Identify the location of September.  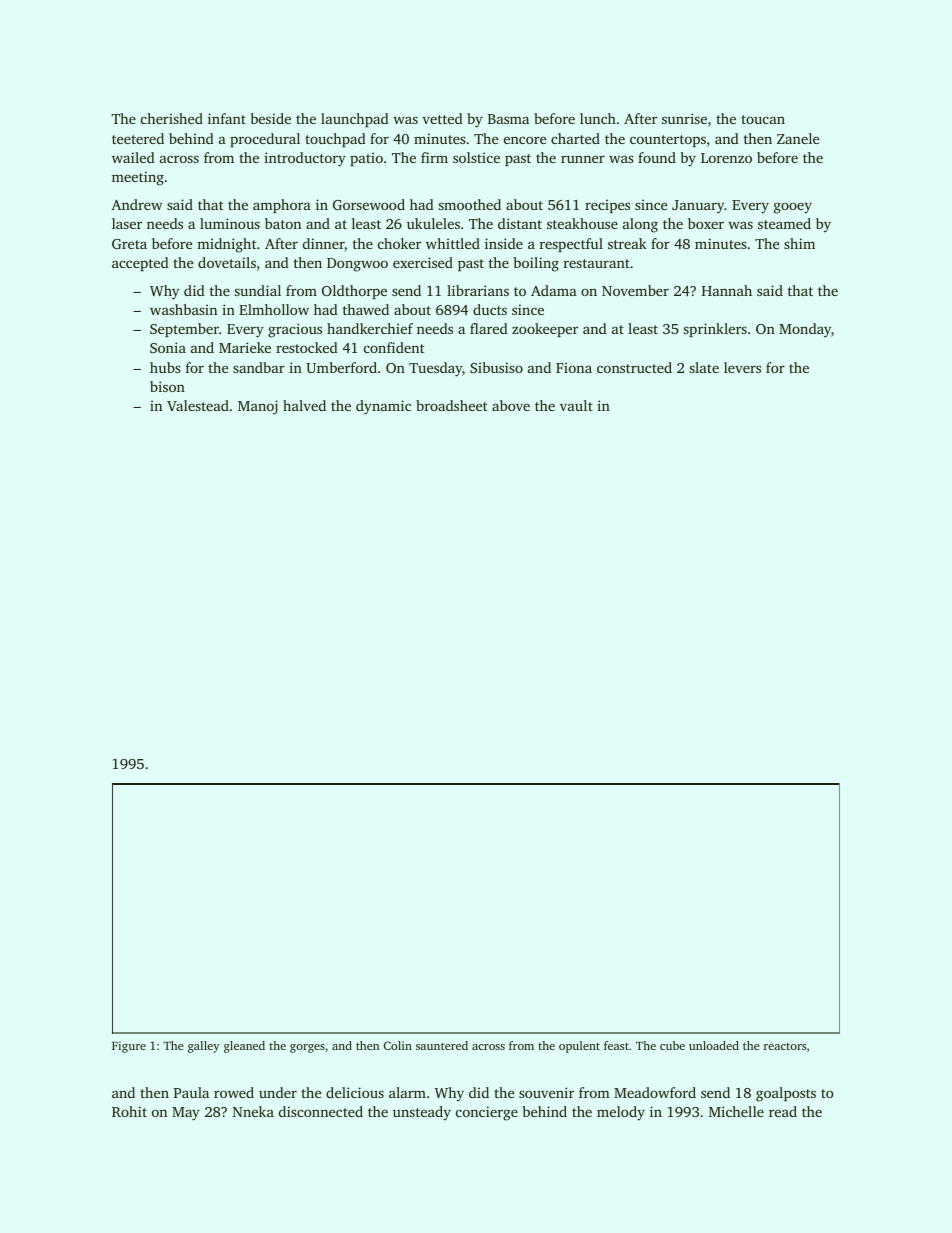
(184, 330).
